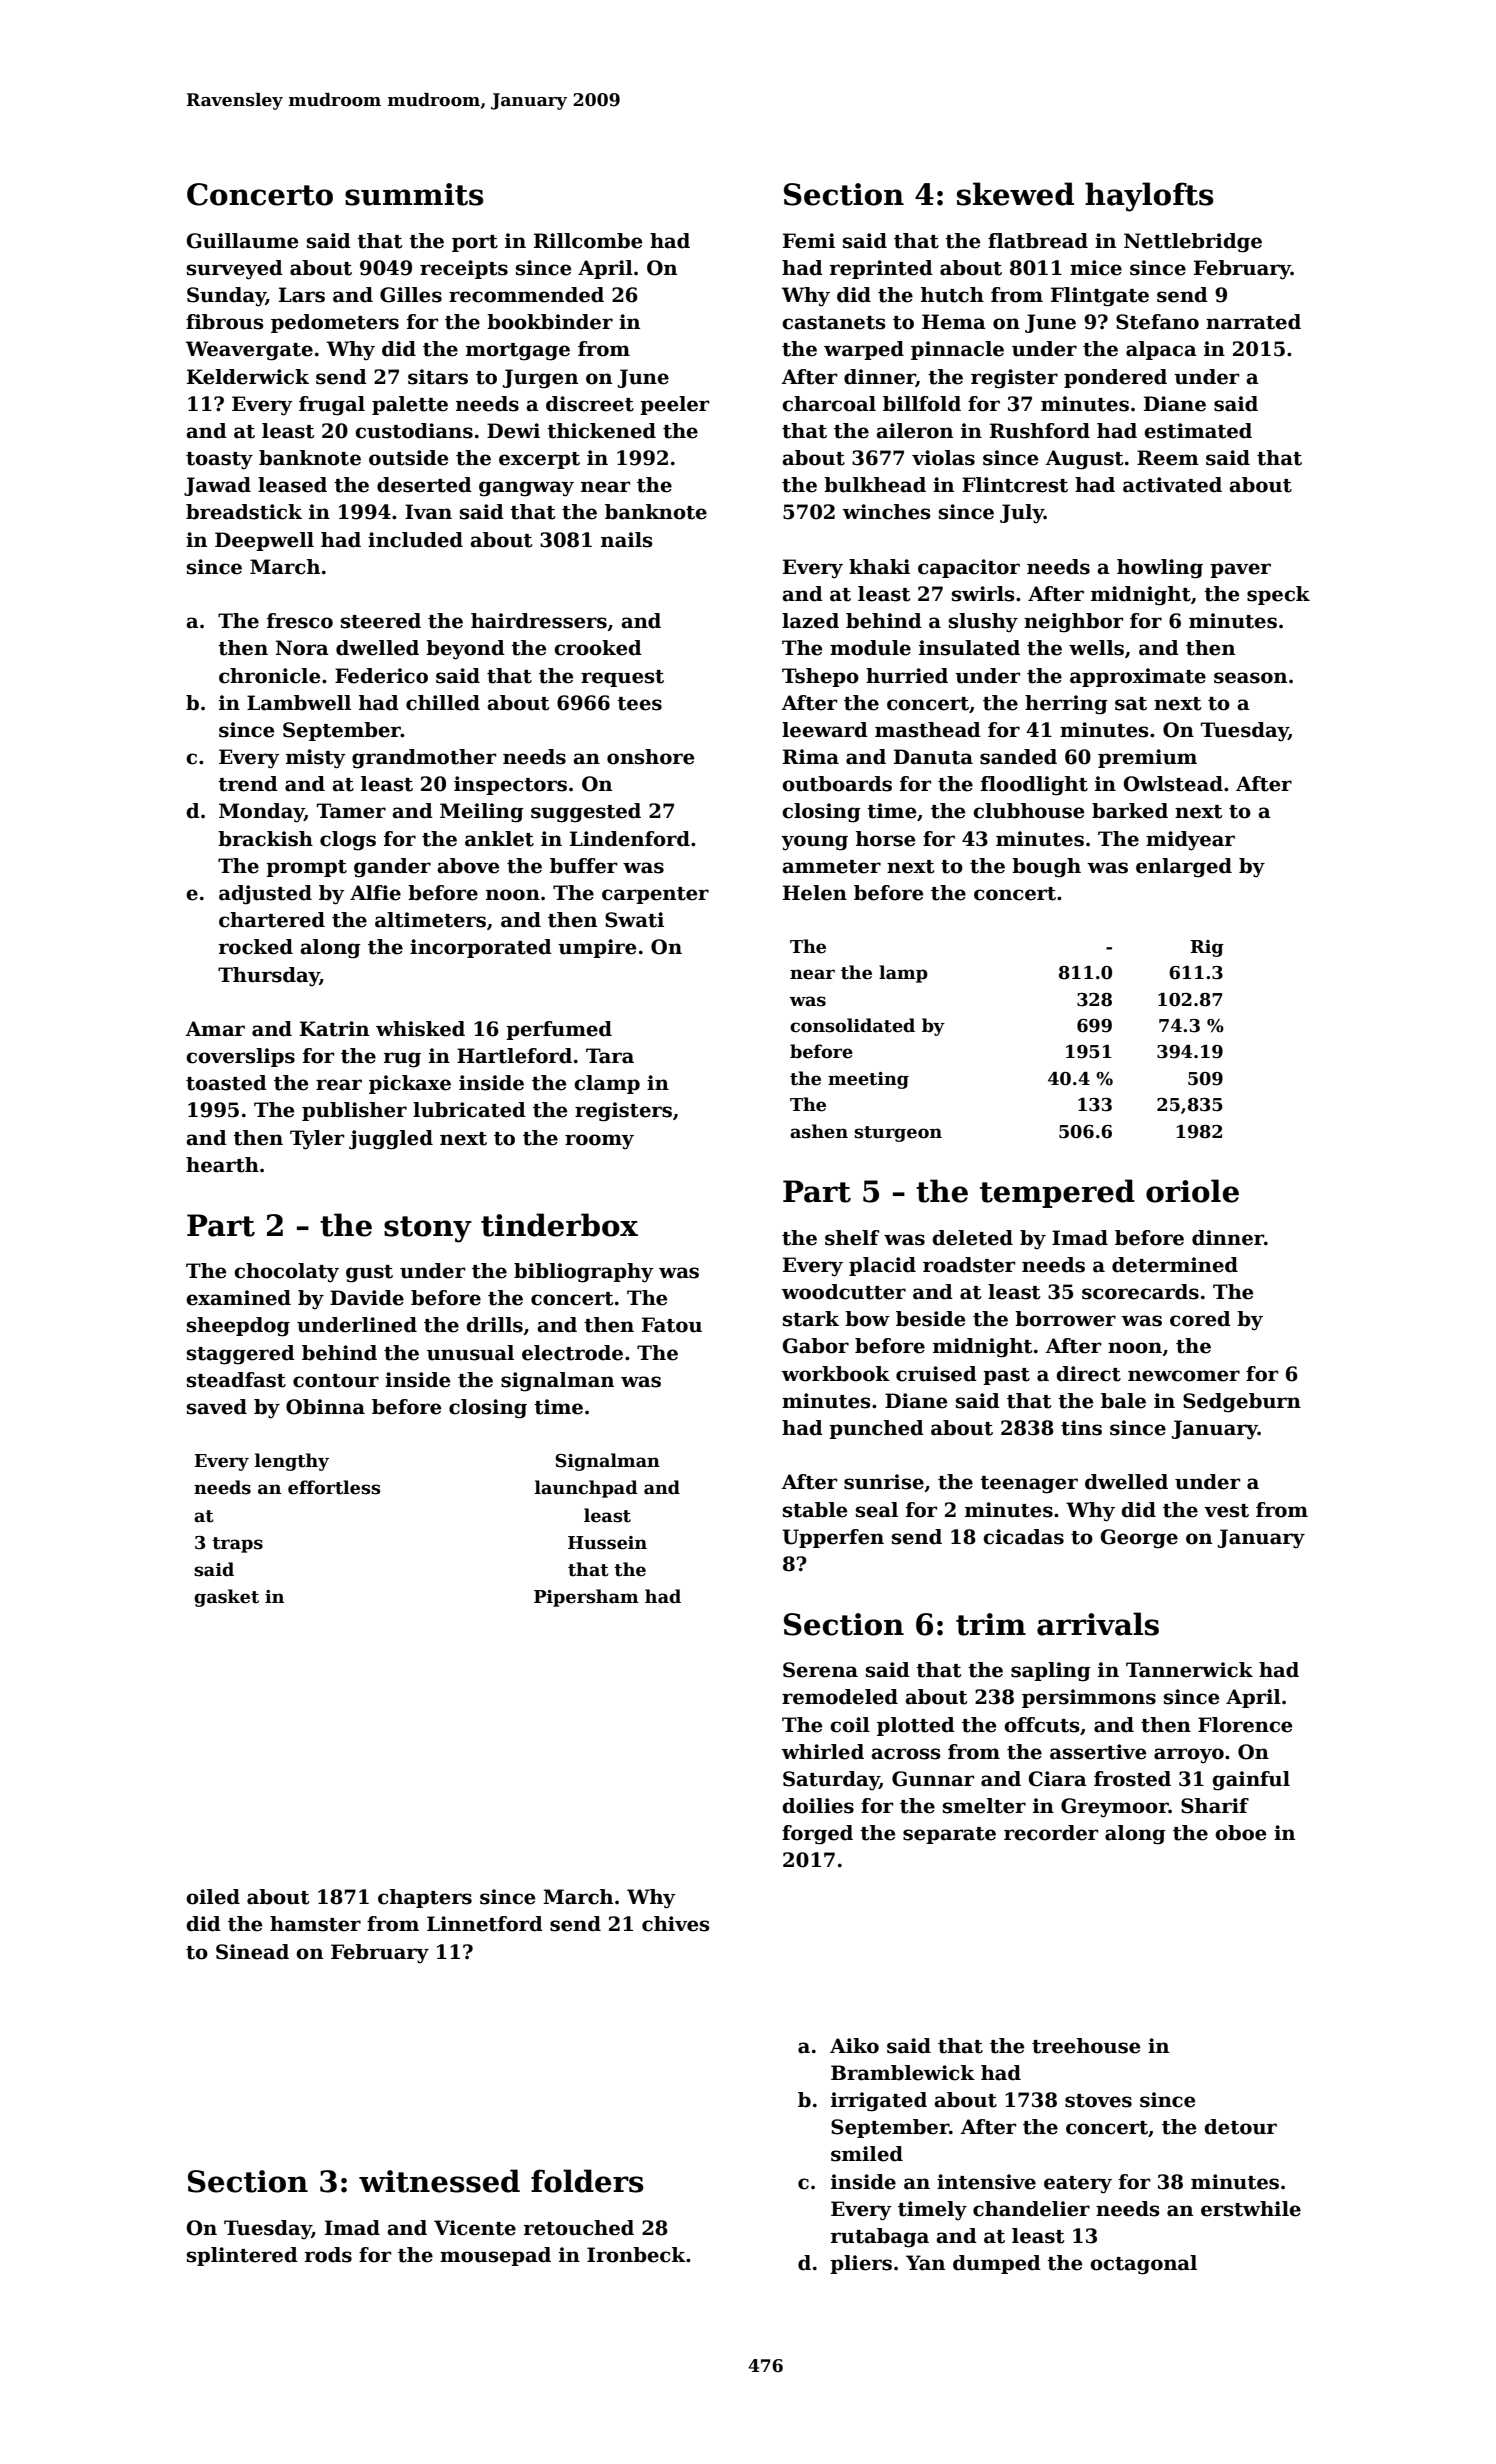 Image resolution: width=1496 pixels, height=2464 pixels. What do you see at coordinates (622, 678) in the document?
I see `request` at bounding box center [622, 678].
